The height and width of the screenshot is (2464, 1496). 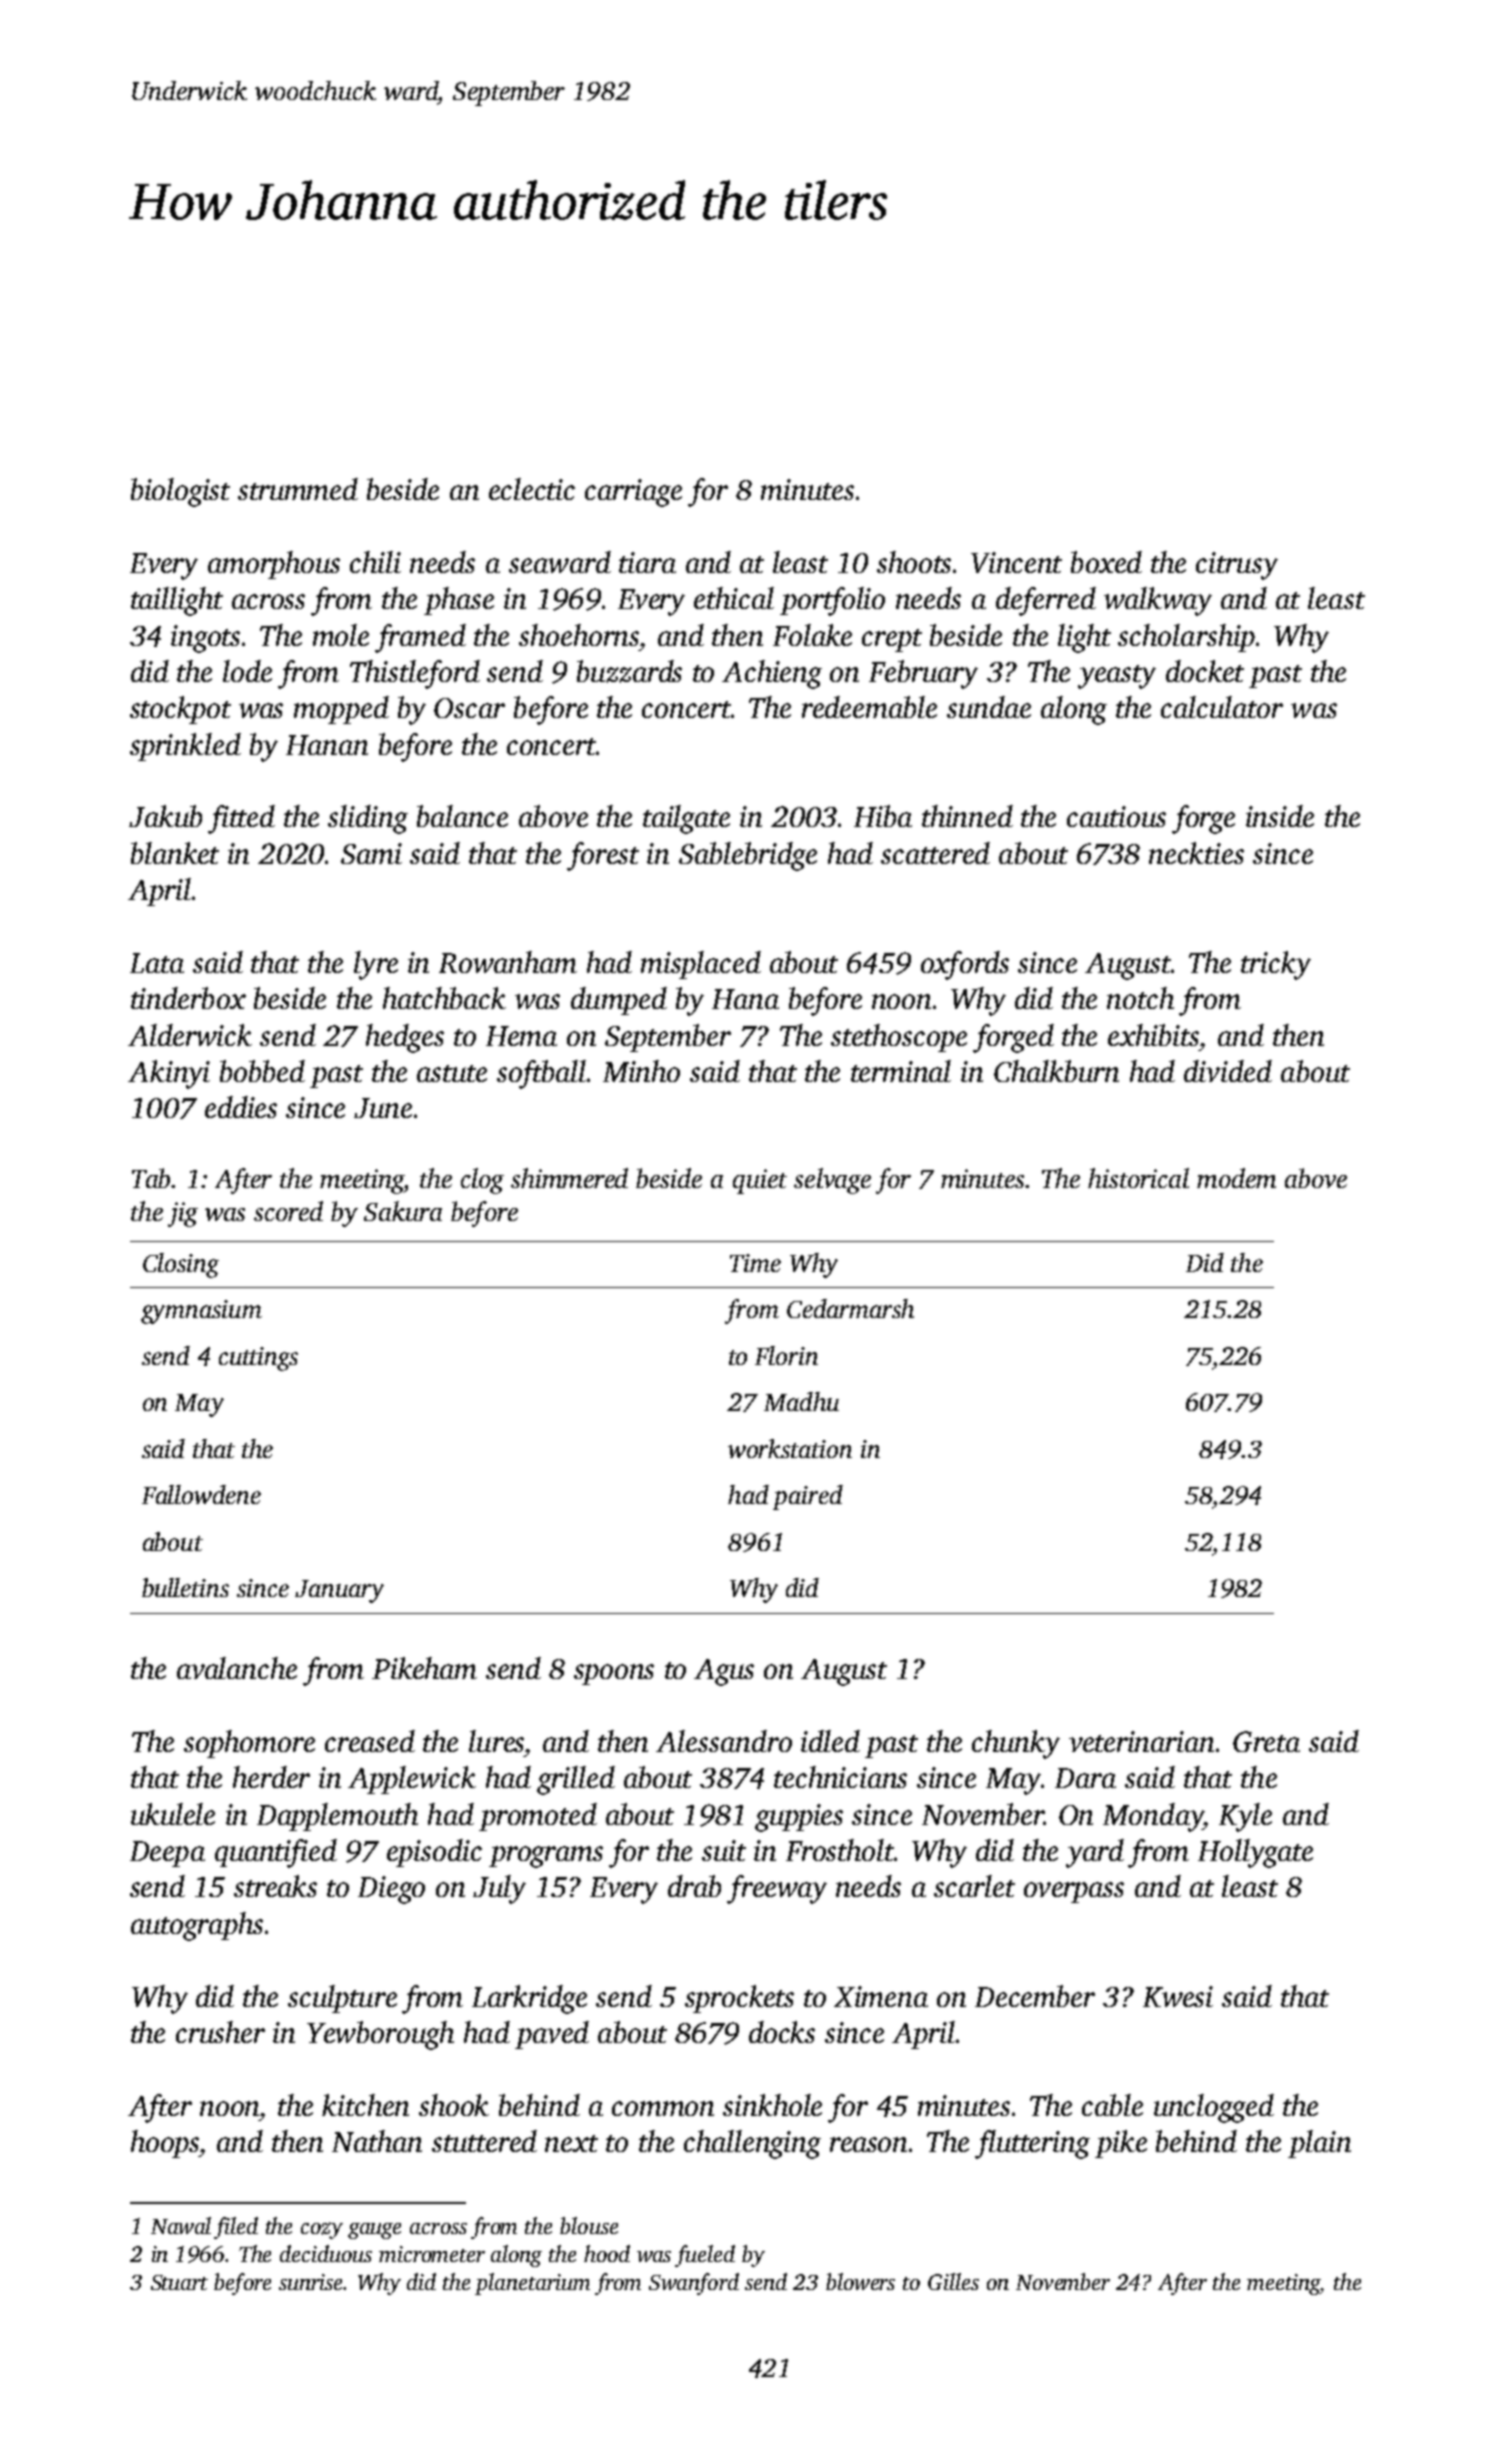 I want to click on tailgate, so click(x=686, y=819).
